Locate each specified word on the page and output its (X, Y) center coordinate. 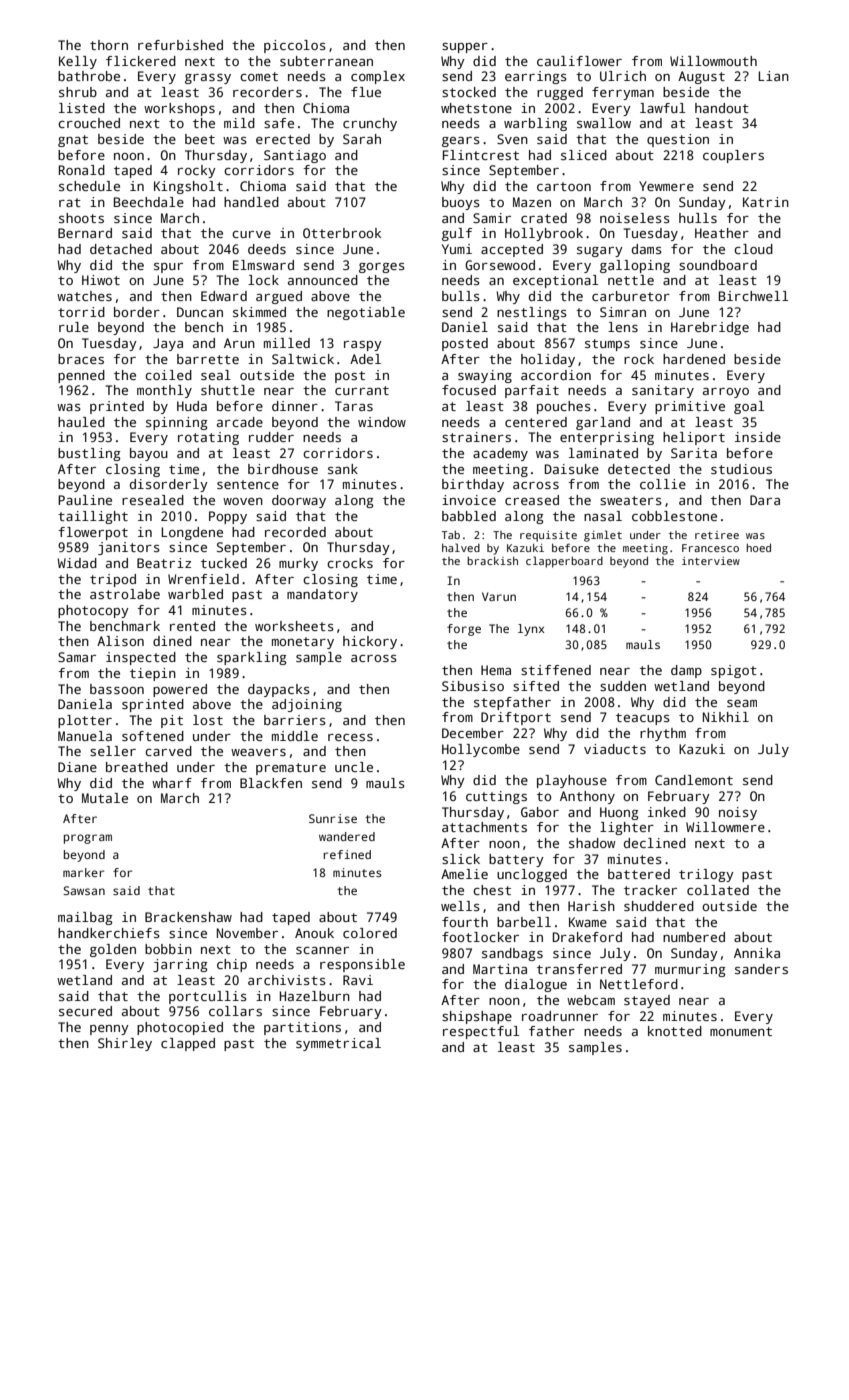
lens (623, 327)
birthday (473, 485)
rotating (208, 438)
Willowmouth (713, 61)
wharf (172, 783)
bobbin (168, 949)
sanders (761, 969)
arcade (240, 422)
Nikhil (726, 717)
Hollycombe (481, 750)
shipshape (477, 1017)
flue (366, 92)
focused (469, 390)
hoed (758, 548)
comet (259, 76)
